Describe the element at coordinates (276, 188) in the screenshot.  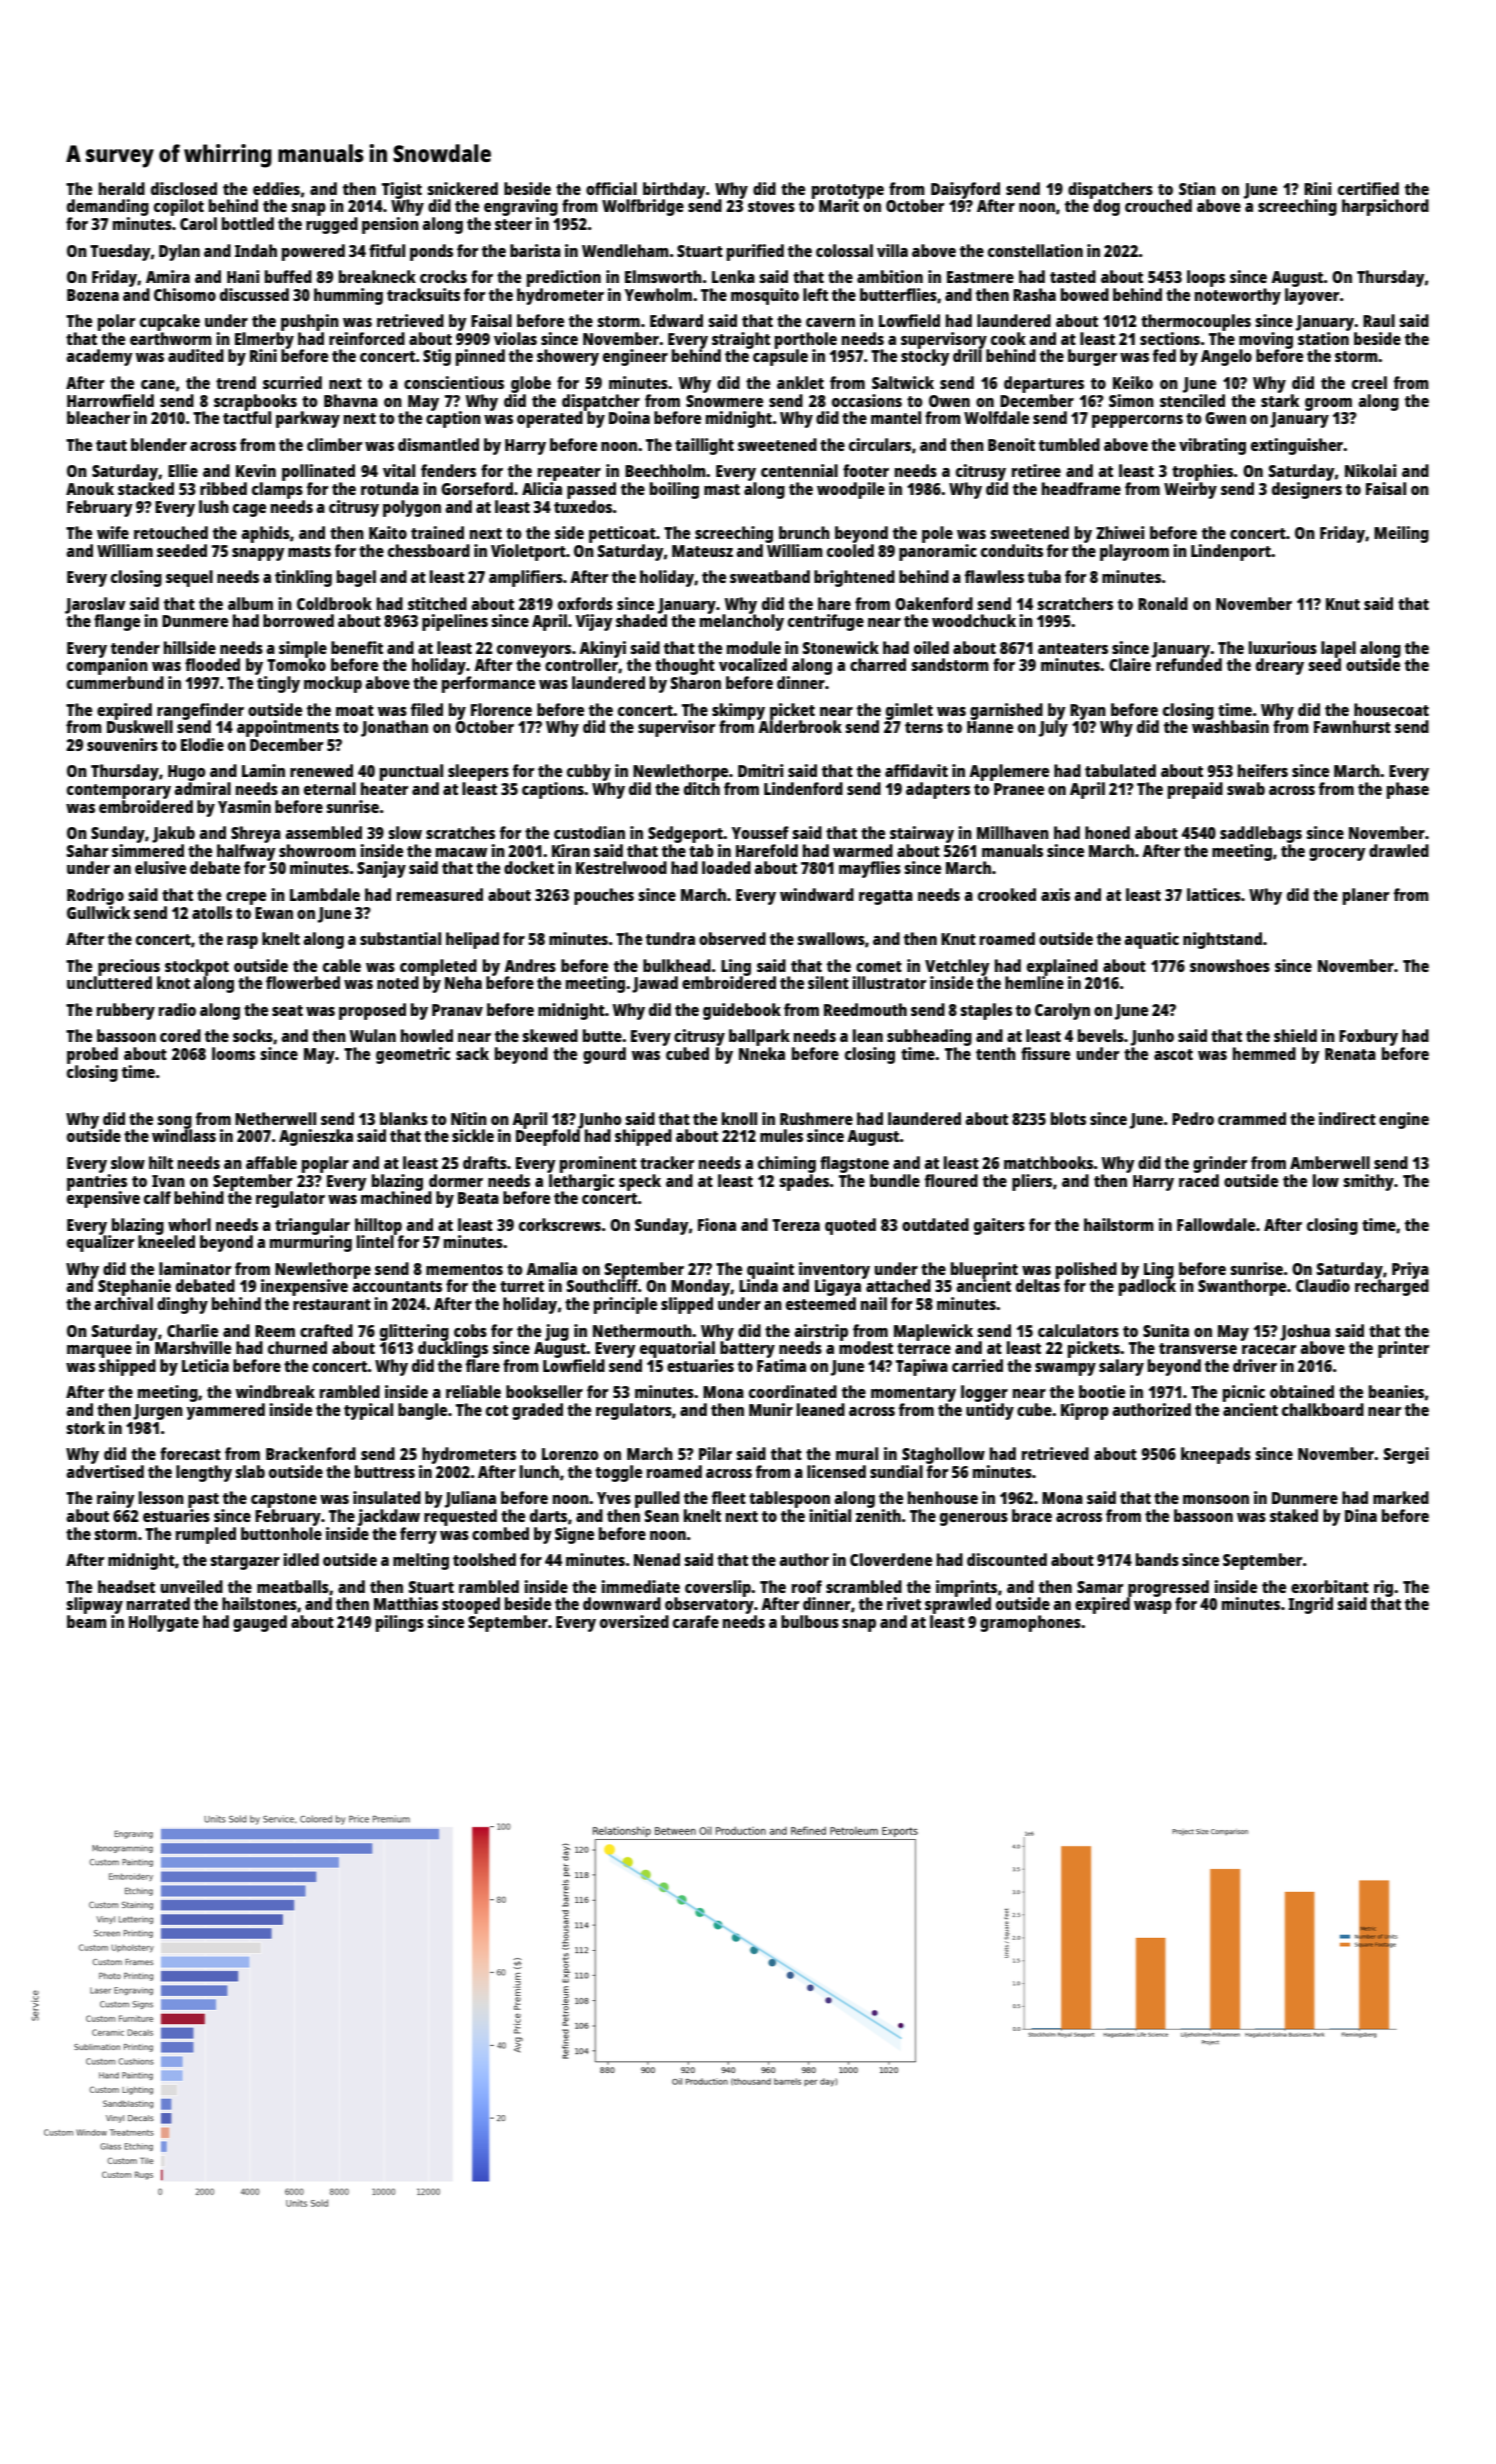
I see `eddies` at that location.
